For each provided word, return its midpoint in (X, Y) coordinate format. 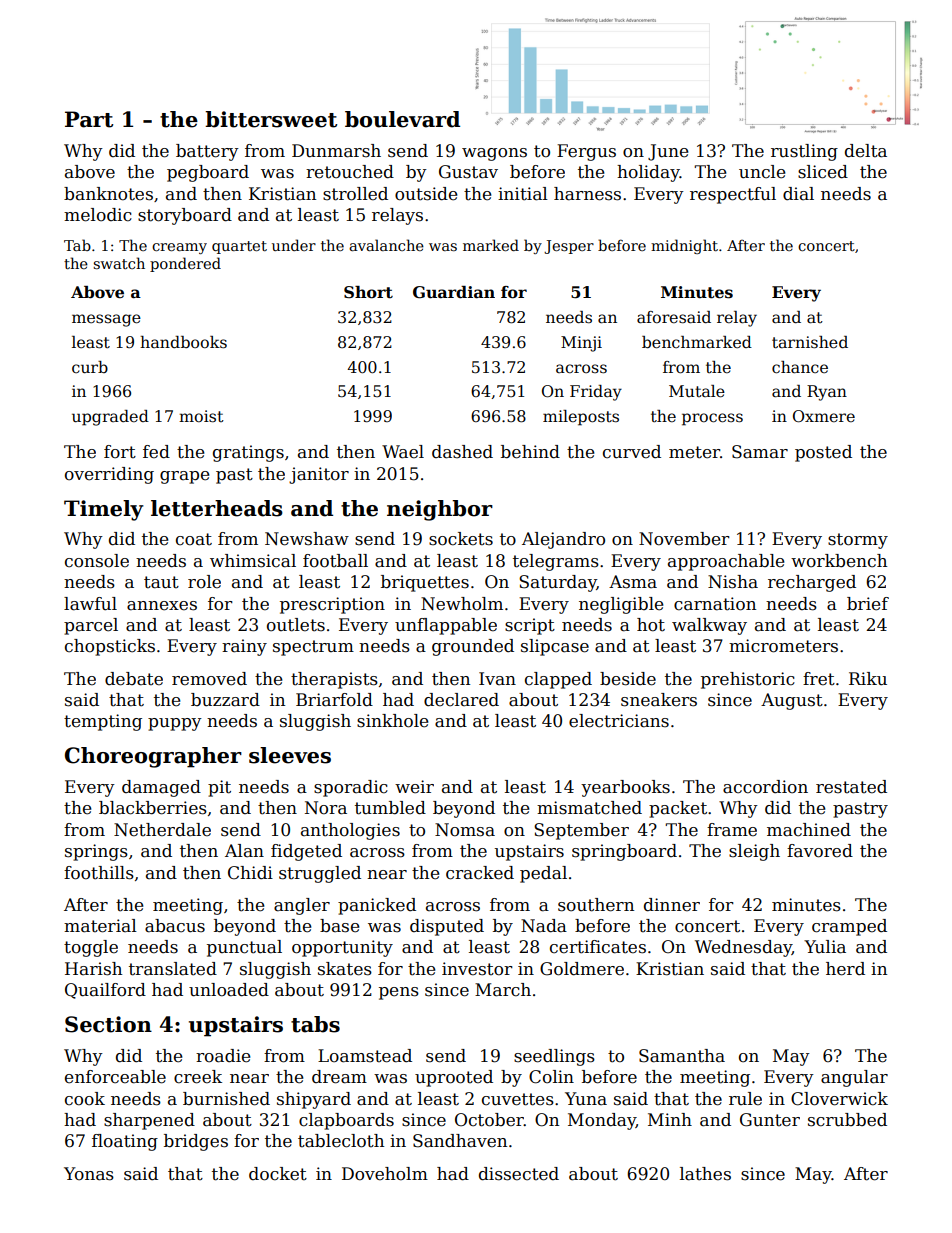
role (204, 582)
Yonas (89, 1174)
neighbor (440, 510)
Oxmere (824, 416)
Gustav (468, 172)
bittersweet (271, 119)
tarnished (810, 342)
